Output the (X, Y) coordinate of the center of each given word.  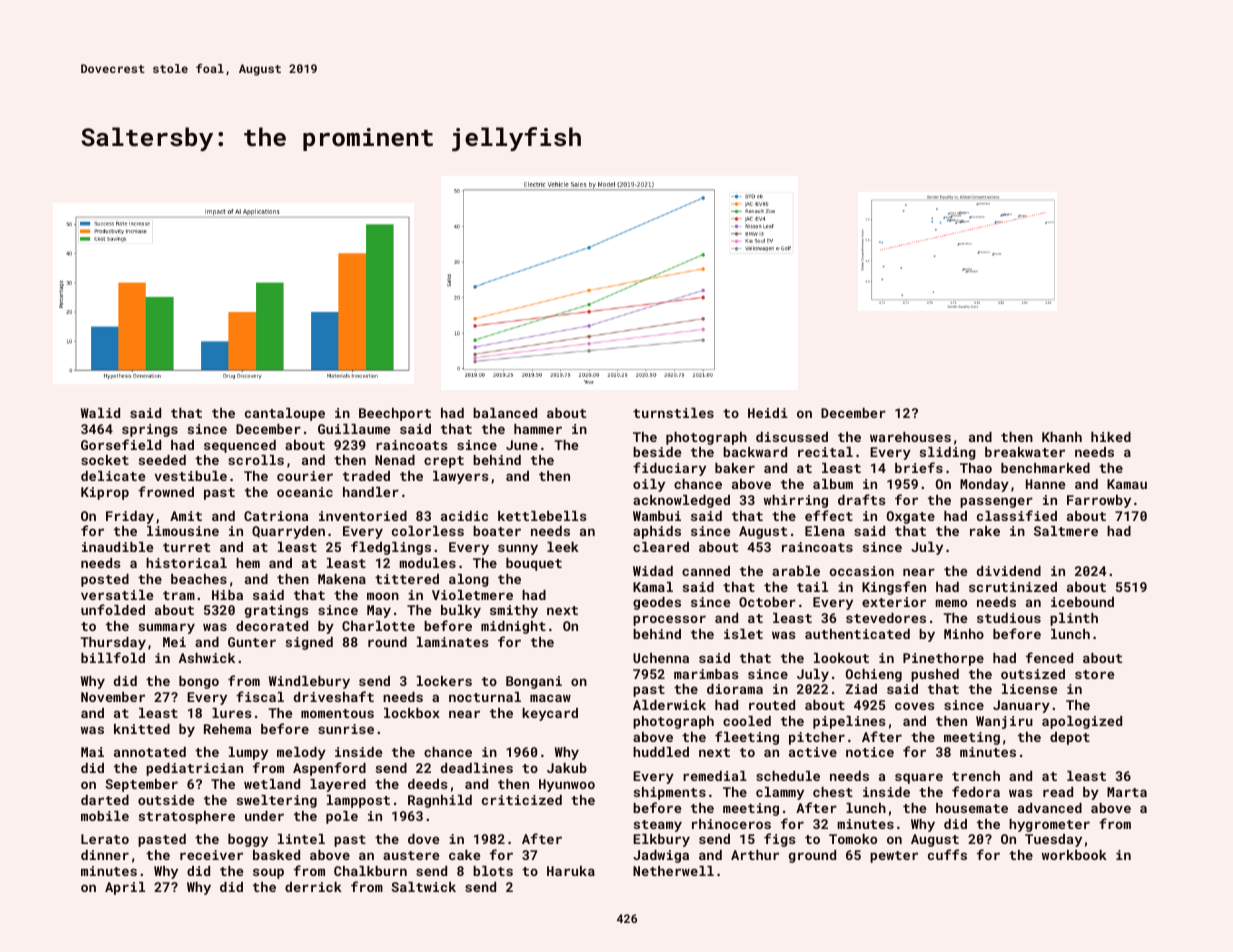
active (813, 752)
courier (305, 476)
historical (186, 563)
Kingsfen (894, 588)
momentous (337, 713)
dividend (1009, 571)
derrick (313, 887)
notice (870, 752)
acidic (464, 516)
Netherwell (673, 871)
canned (706, 571)
